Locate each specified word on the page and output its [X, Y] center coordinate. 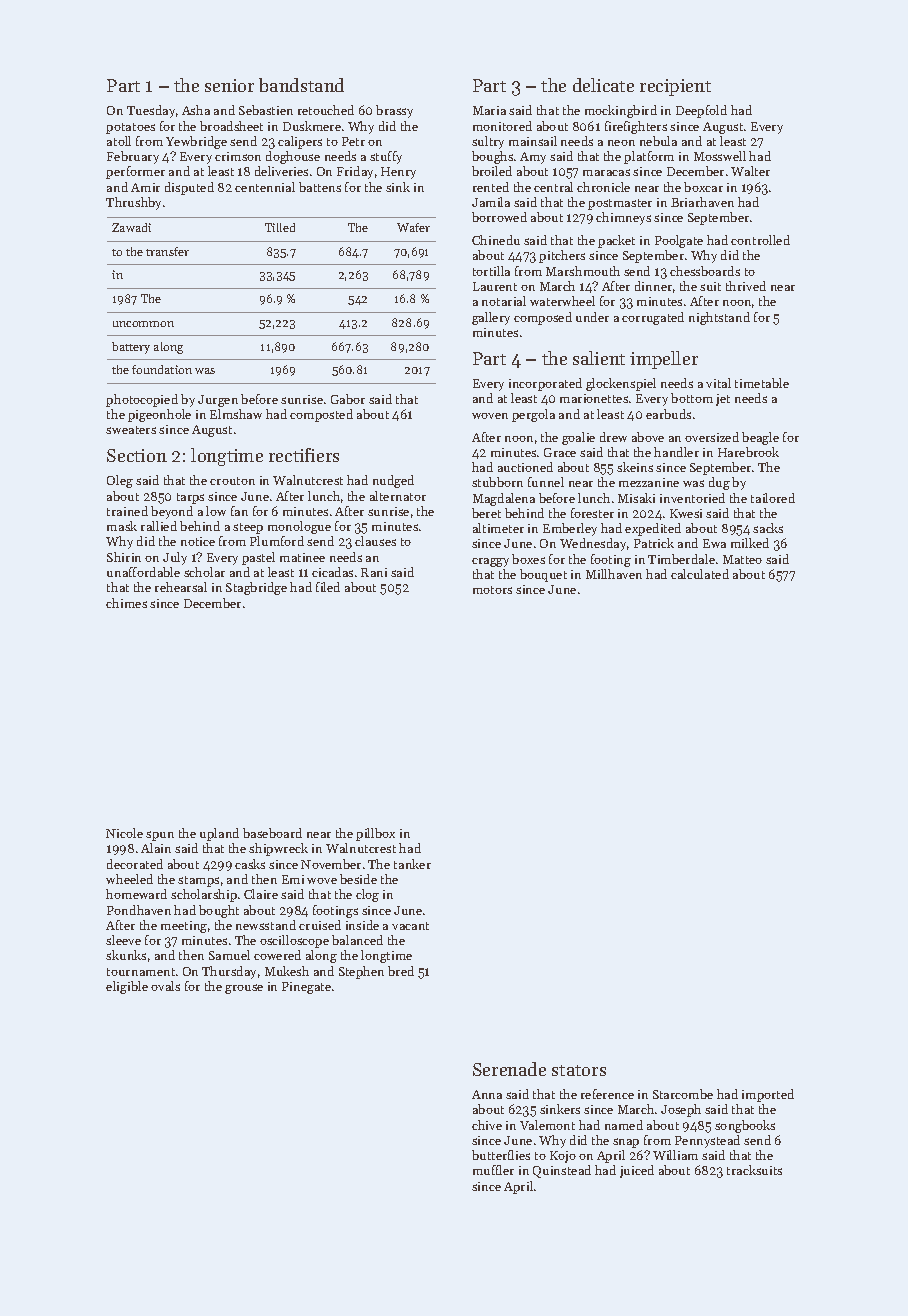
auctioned [525, 467]
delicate [603, 85]
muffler [493, 1170]
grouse [244, 989]
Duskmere [312, 126]
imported [768, 1095]
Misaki [636, 498]
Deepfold [701, 111]
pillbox [375, 834]
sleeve [123, 940]
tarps [190, 498]
